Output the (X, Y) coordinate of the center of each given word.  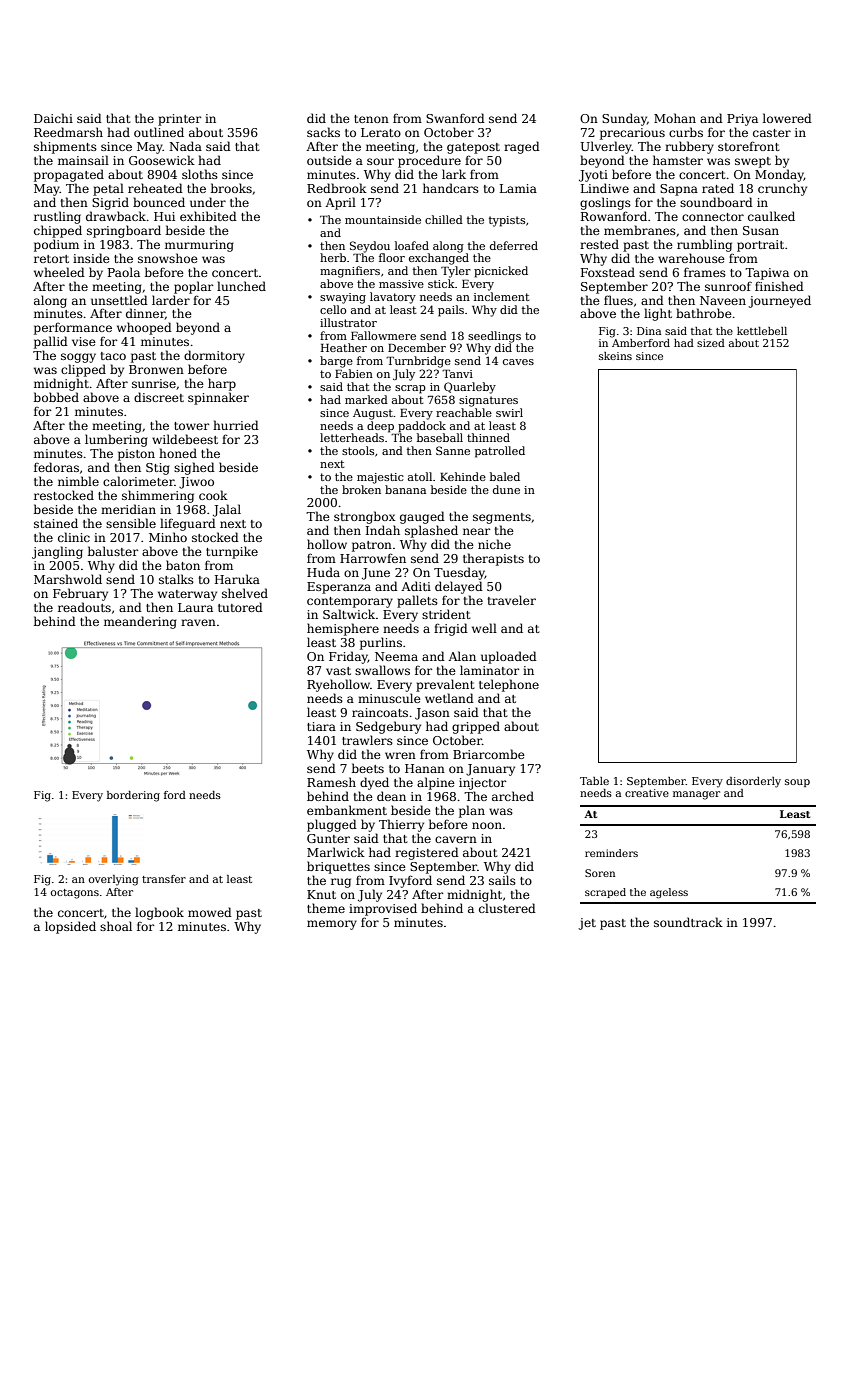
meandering (140, 622)
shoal (116, 926)
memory (332, 925)
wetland (449, 698)
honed (178, 453)
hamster (678, 160)
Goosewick (162, 160)
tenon (371, 119)
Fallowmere (383, 335)
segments (502, 518)
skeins (615, 356)
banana (405, 489)
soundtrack (688, 922)
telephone (509, 685)
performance (73, 328)
